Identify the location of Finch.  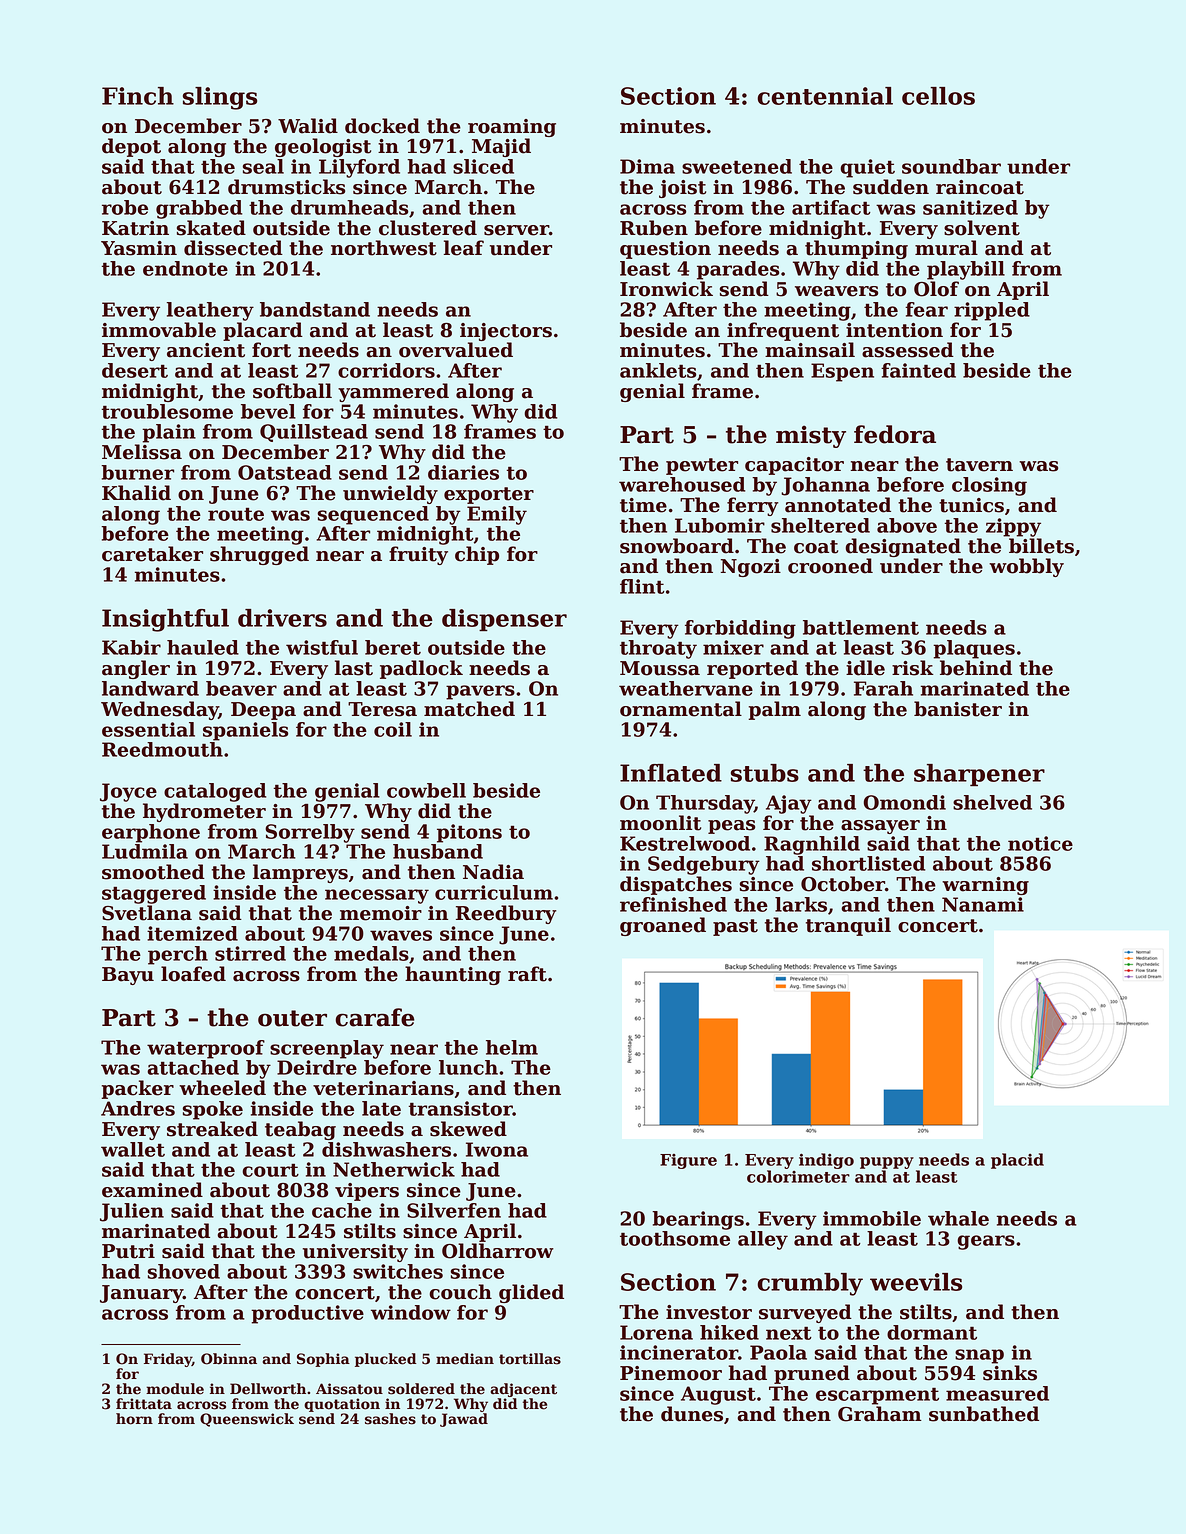
(138, 96).
